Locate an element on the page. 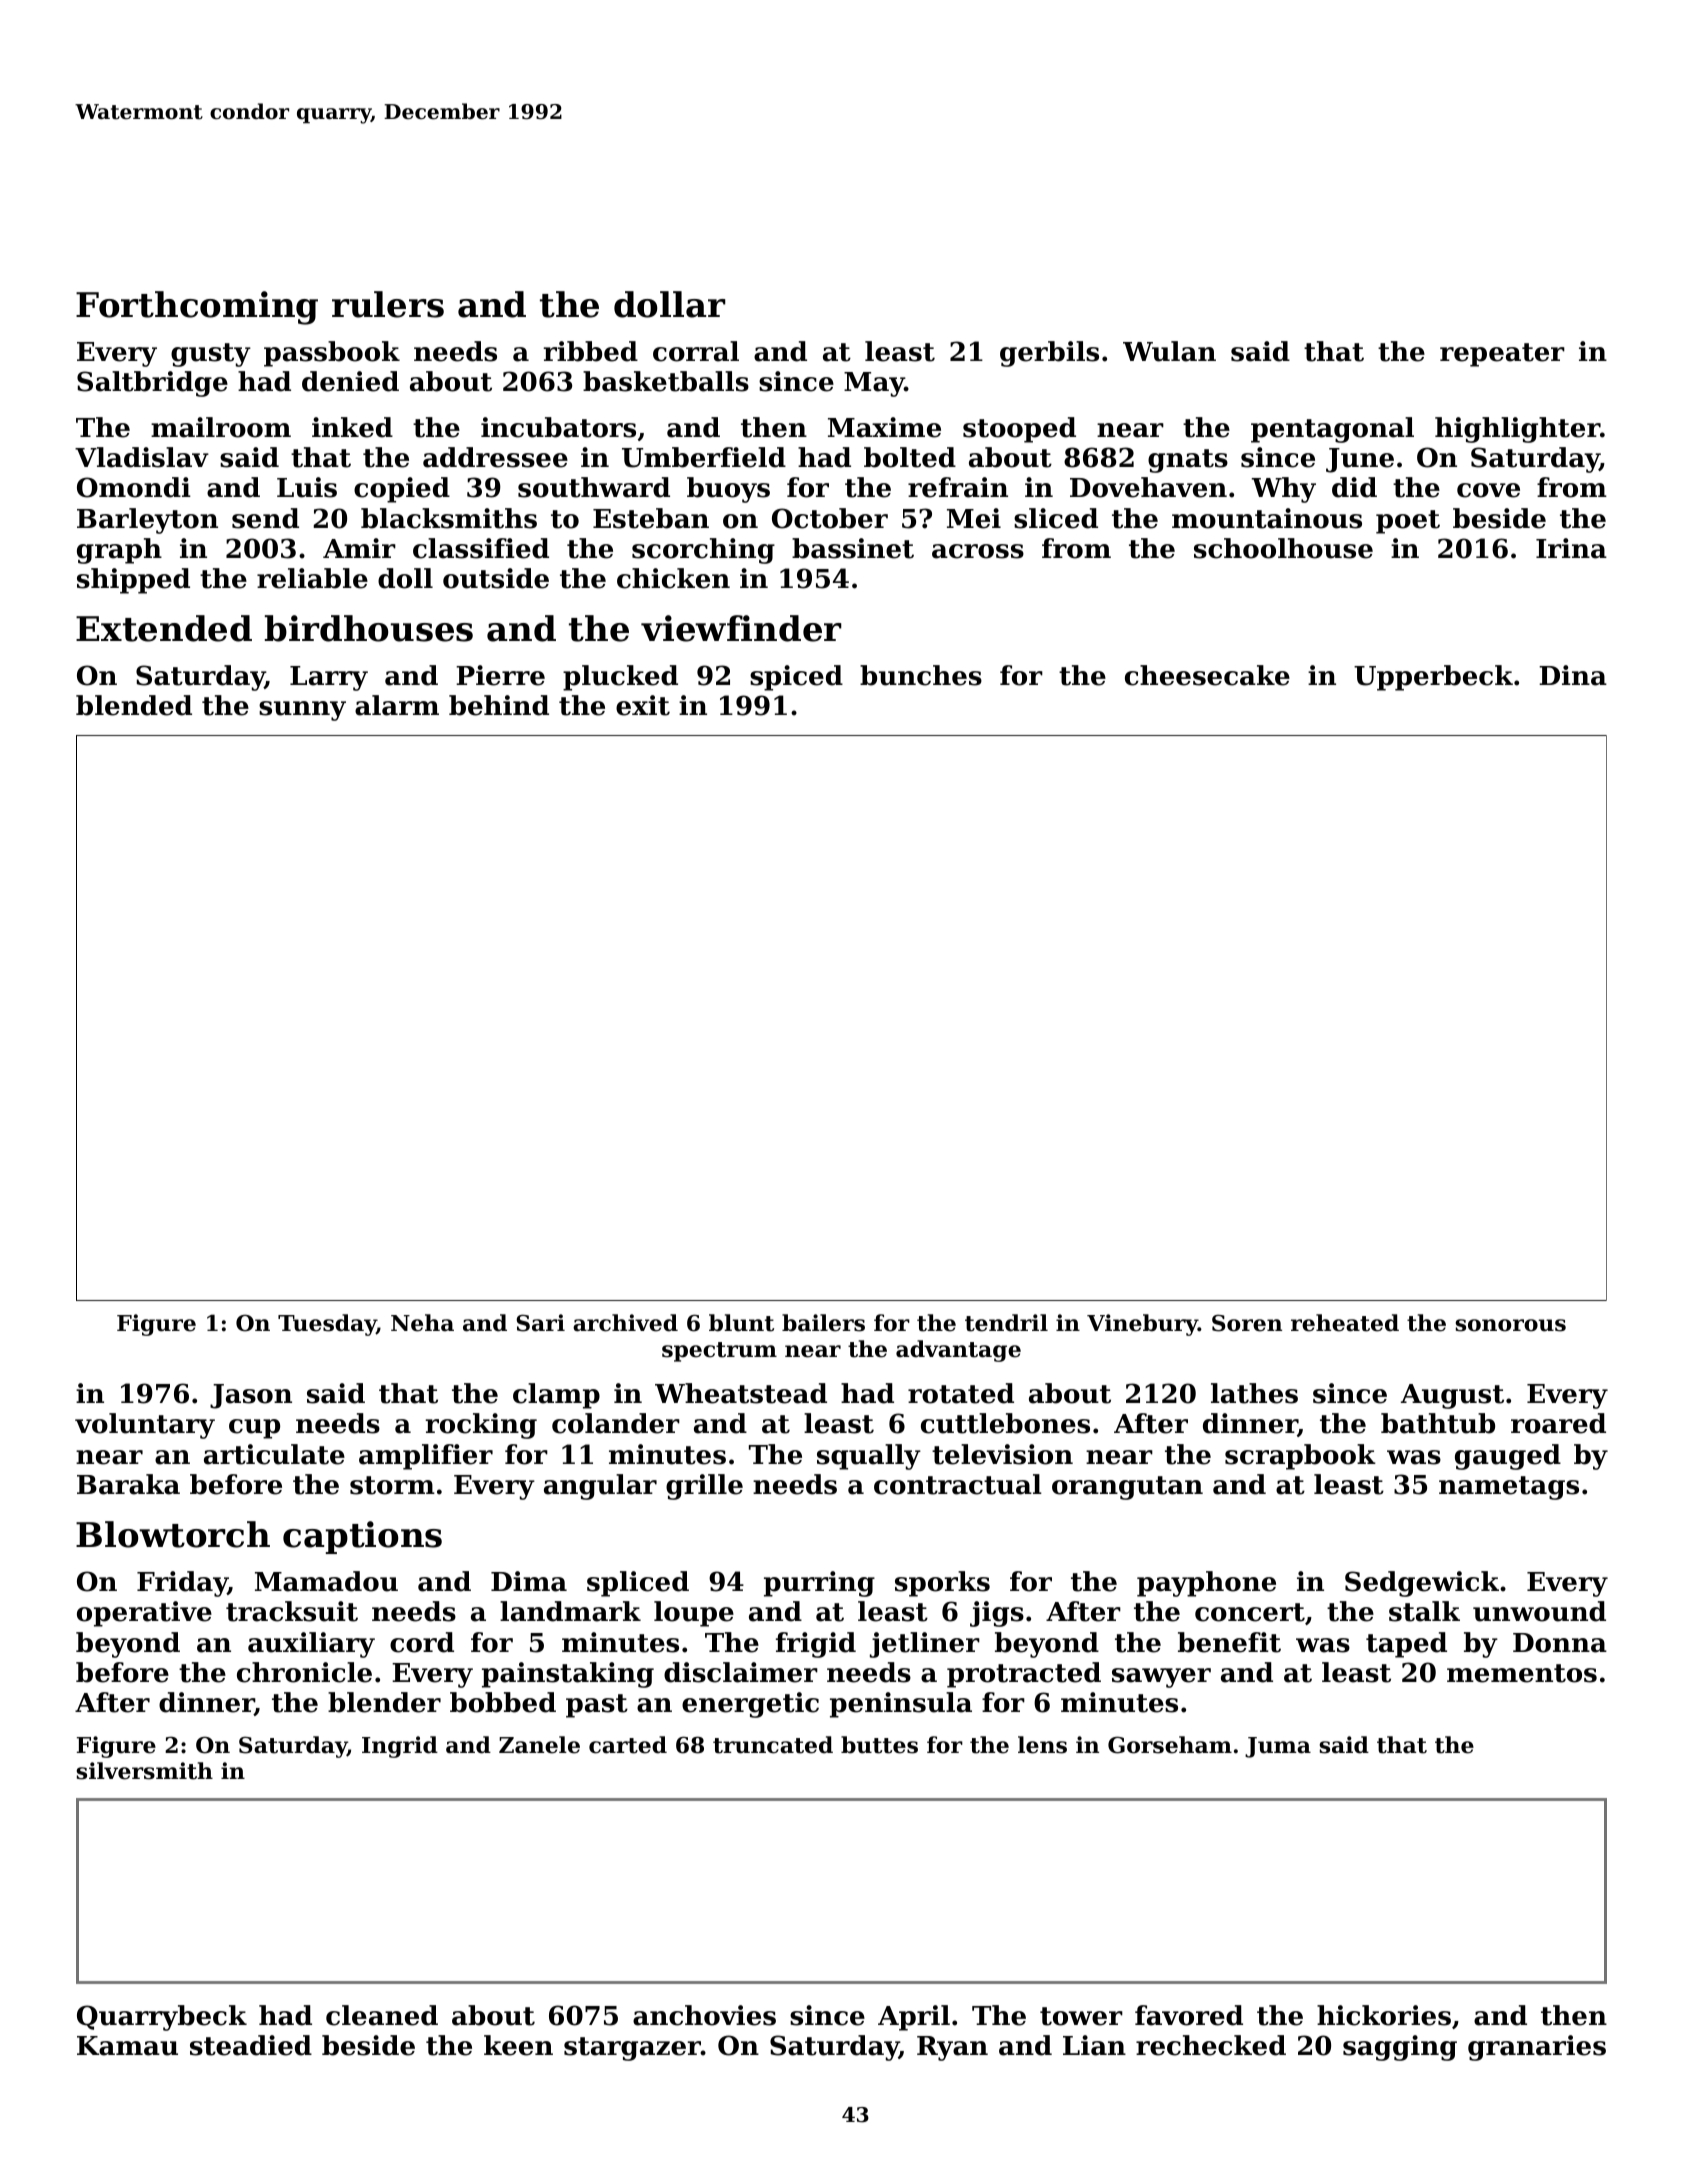 The image size is (1683, 2178). Tuesday is located at coordinates (327, 1325).
